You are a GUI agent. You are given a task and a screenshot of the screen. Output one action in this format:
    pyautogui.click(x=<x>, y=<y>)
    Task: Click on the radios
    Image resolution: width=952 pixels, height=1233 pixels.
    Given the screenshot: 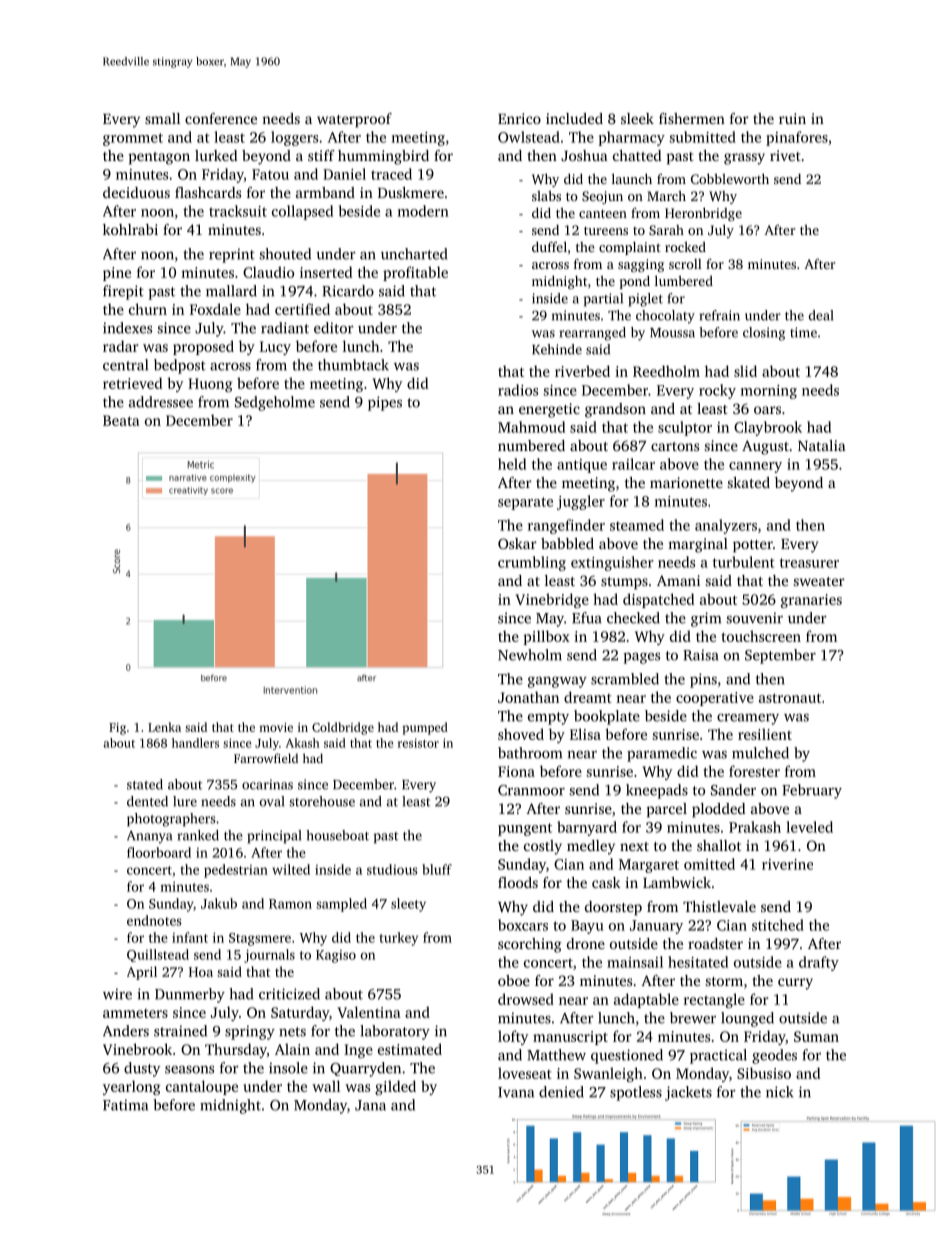 What is the action you would take?
    pyautogui.click(x=518, y=390)
